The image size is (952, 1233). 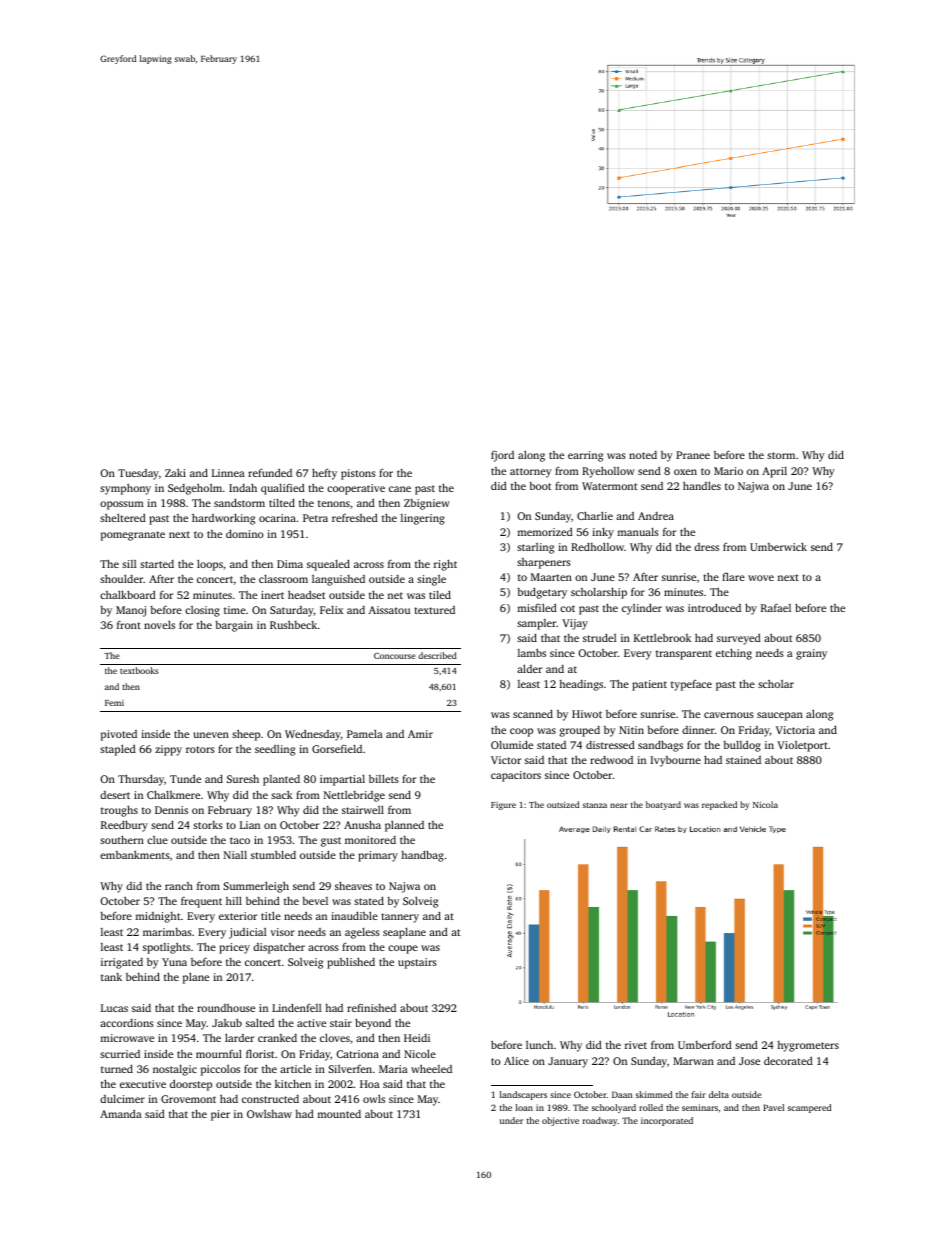 I want to click on Maria, so click(x=393, y=1069).
